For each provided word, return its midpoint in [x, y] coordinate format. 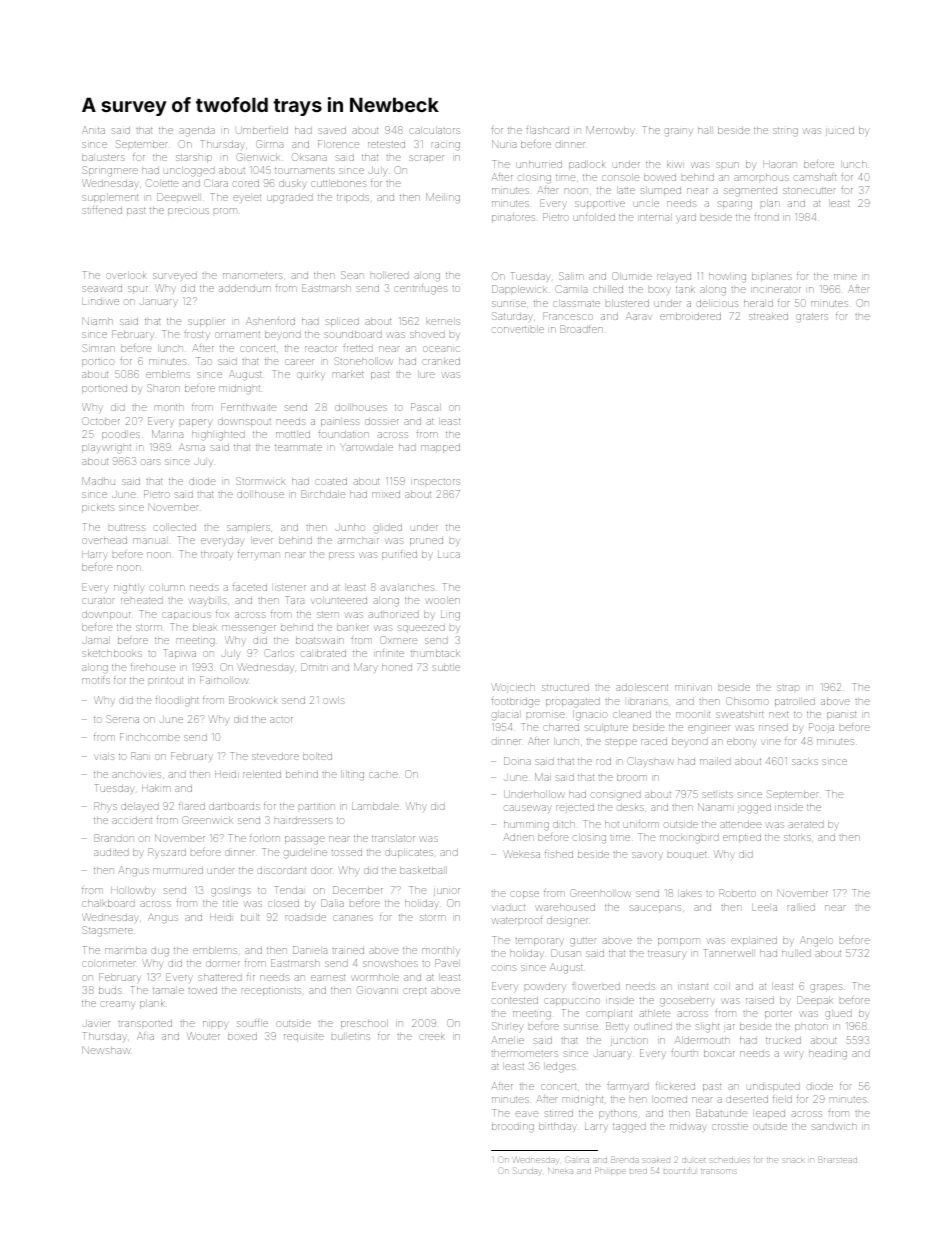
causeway [528, 808]
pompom [679, 942]
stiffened [102, 210]
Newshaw [106, 1050]
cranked [441, 361]
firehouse [153, 667]
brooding [513, 1127]
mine [845, 277]
